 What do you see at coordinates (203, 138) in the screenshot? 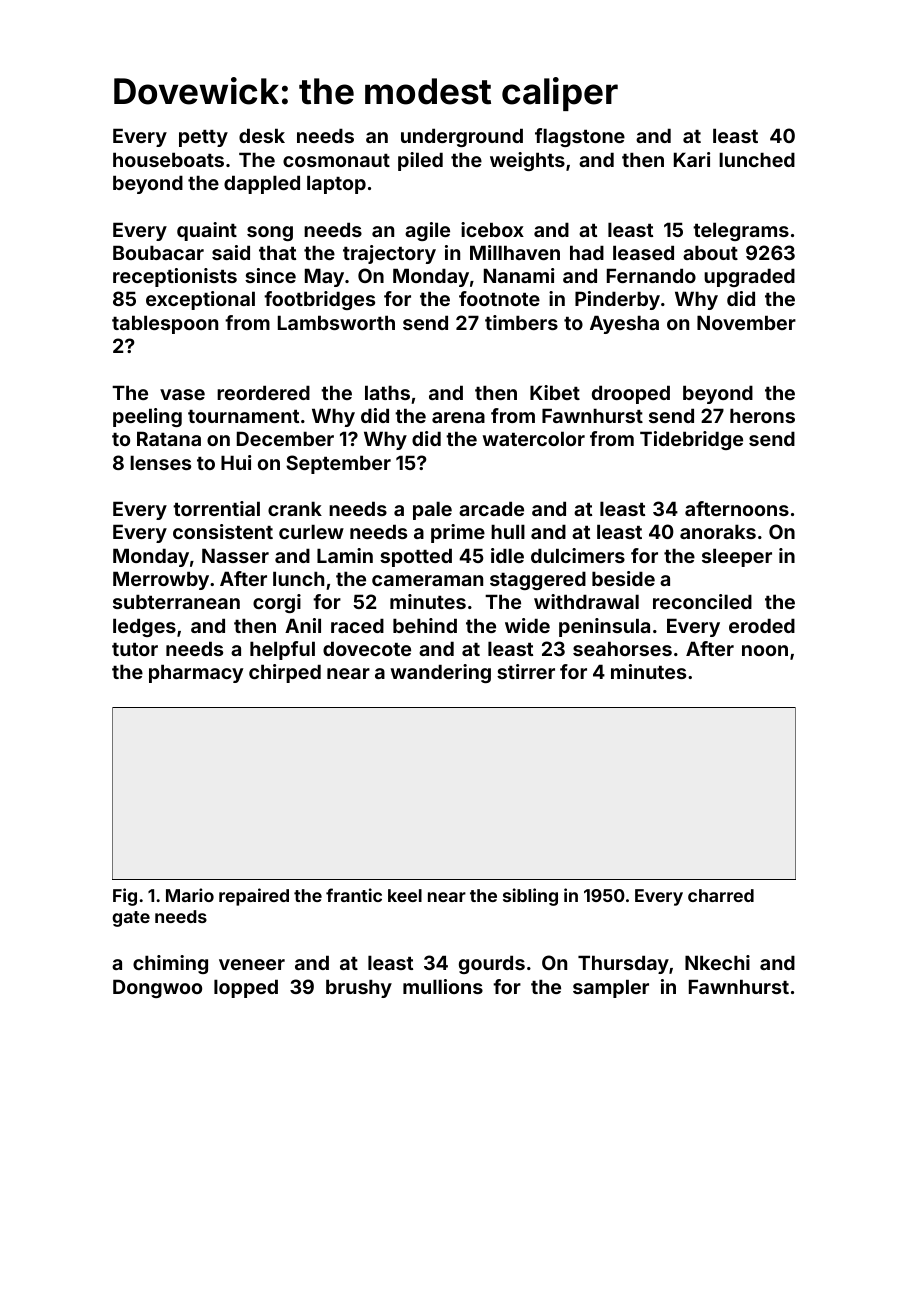
I see `petty` at bounding box center [203, 138].
